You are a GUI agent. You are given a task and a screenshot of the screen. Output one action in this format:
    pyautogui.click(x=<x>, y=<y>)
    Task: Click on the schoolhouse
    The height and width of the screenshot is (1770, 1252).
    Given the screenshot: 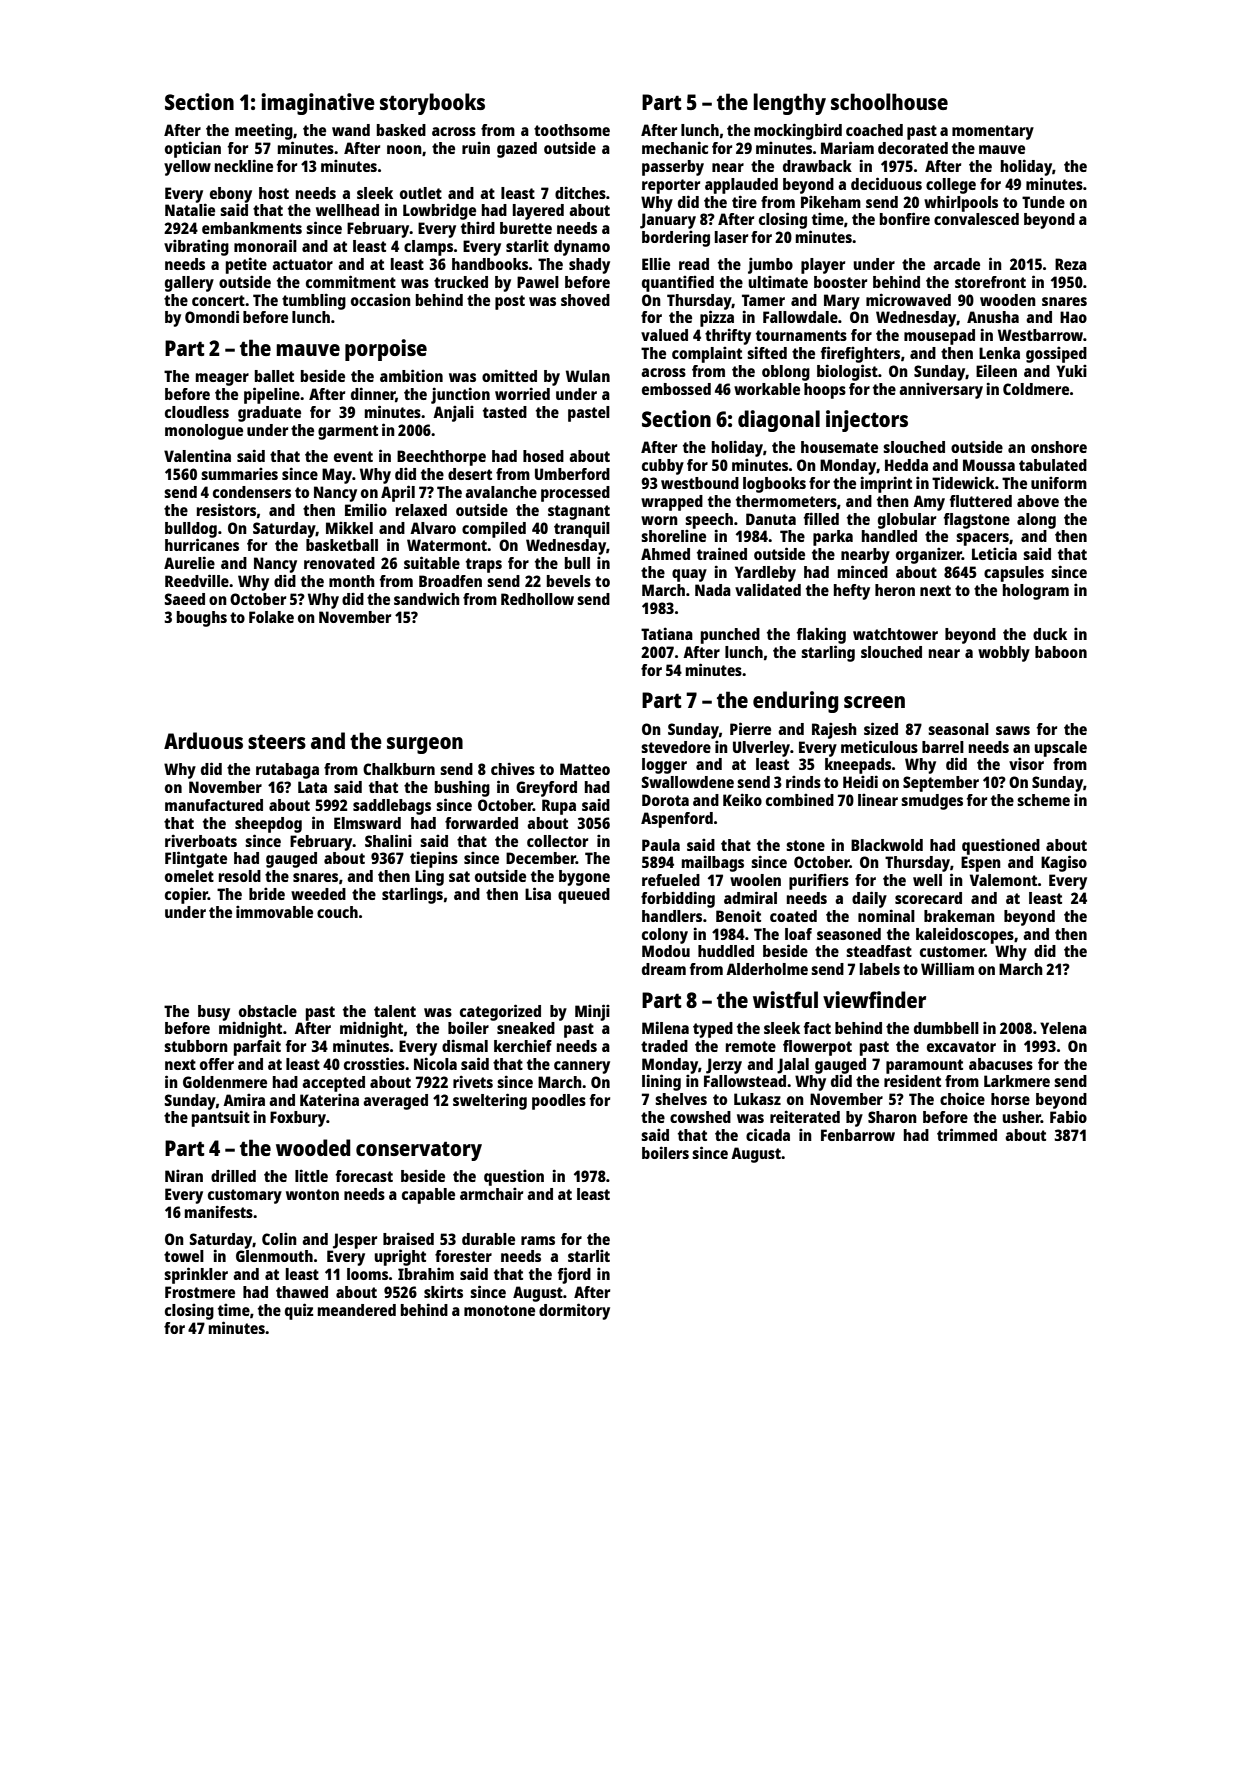 What is the action you would take?
    pyautogui.click(x=889, y=101)
